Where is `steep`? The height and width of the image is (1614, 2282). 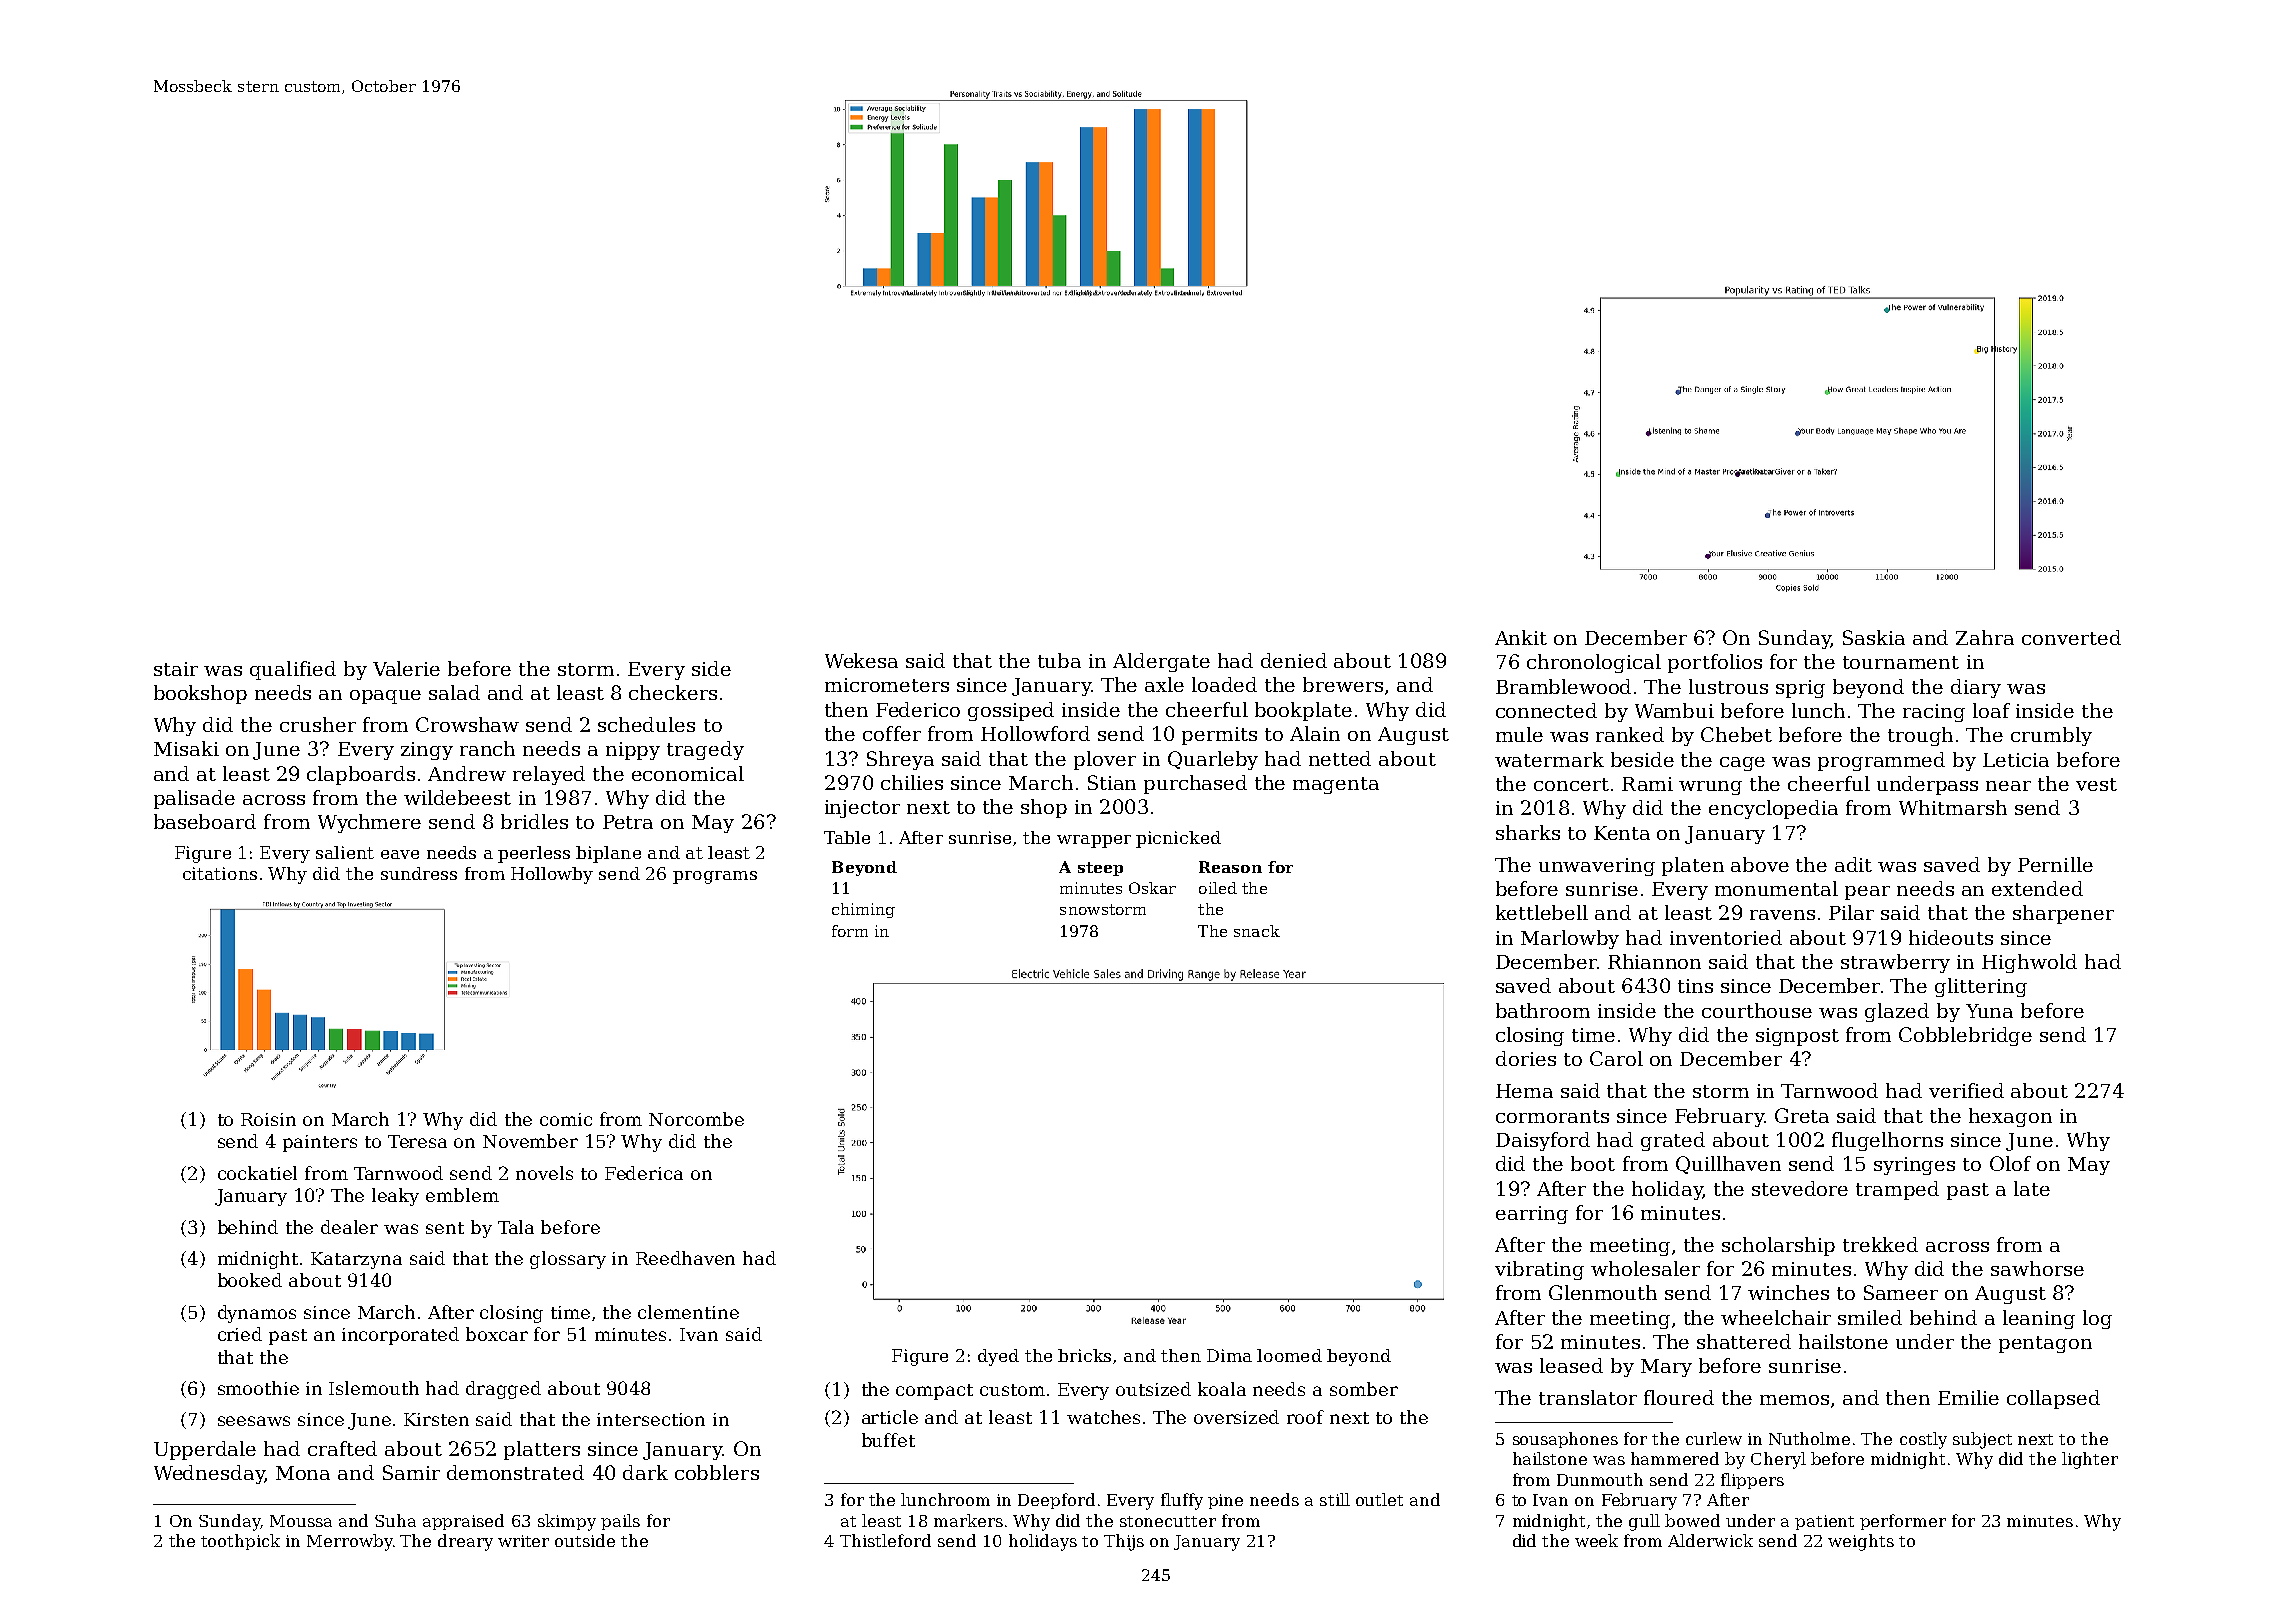
steep is located at coordinates (1100, 869).
